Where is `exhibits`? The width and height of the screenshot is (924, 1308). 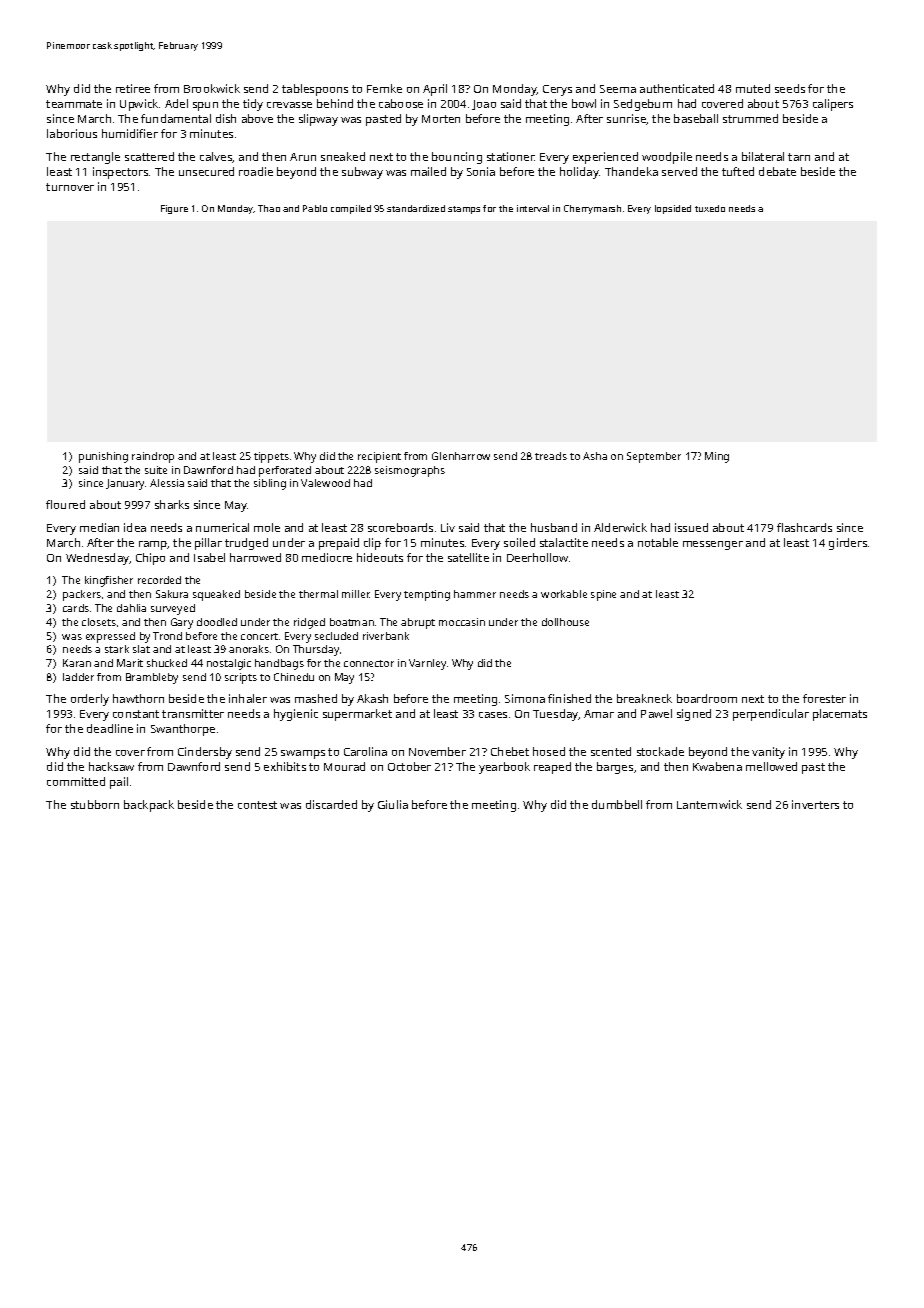
exhibits is located at coordinates (285, 766).
